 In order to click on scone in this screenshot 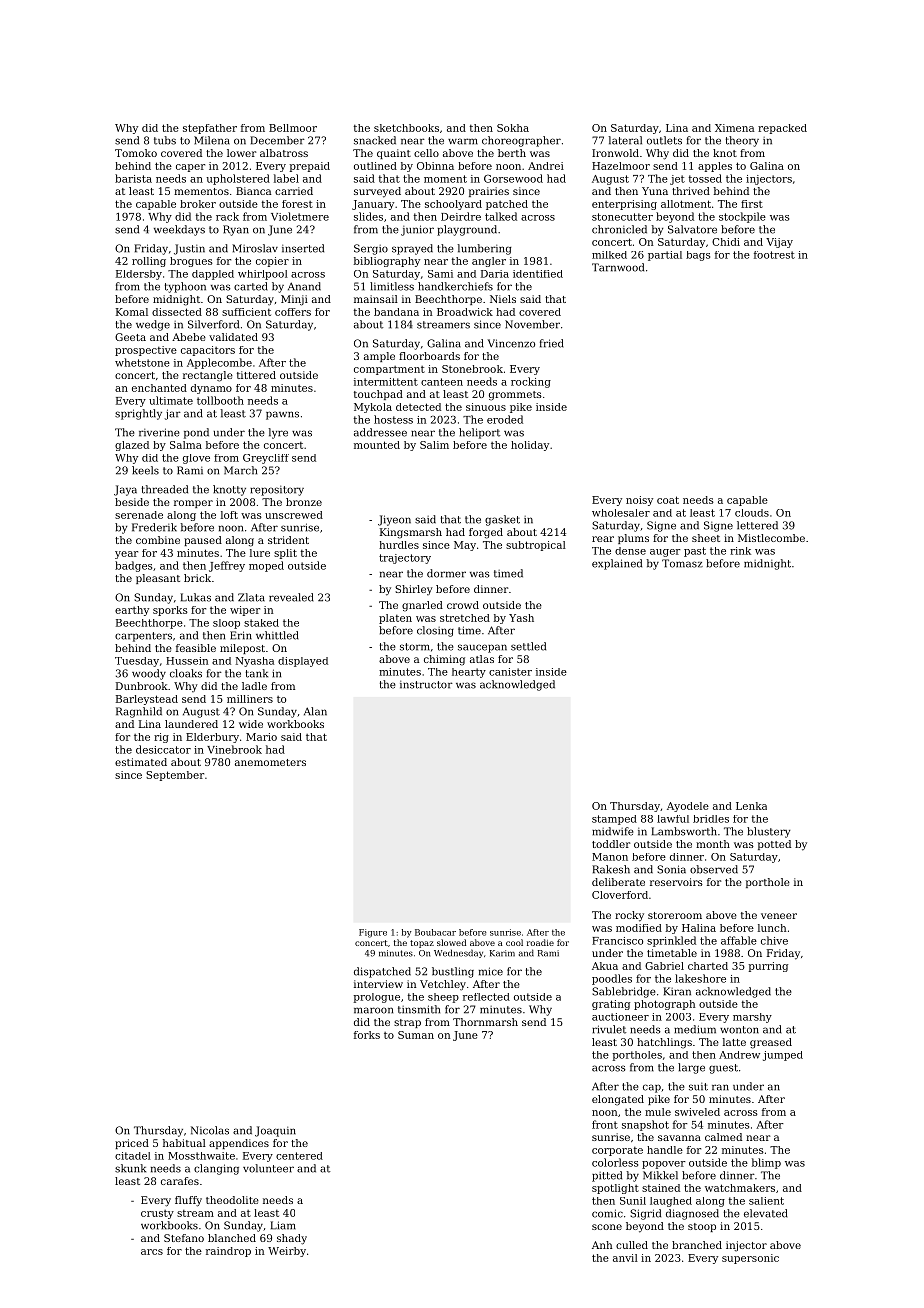, I will do `click(607, 1227)`.
